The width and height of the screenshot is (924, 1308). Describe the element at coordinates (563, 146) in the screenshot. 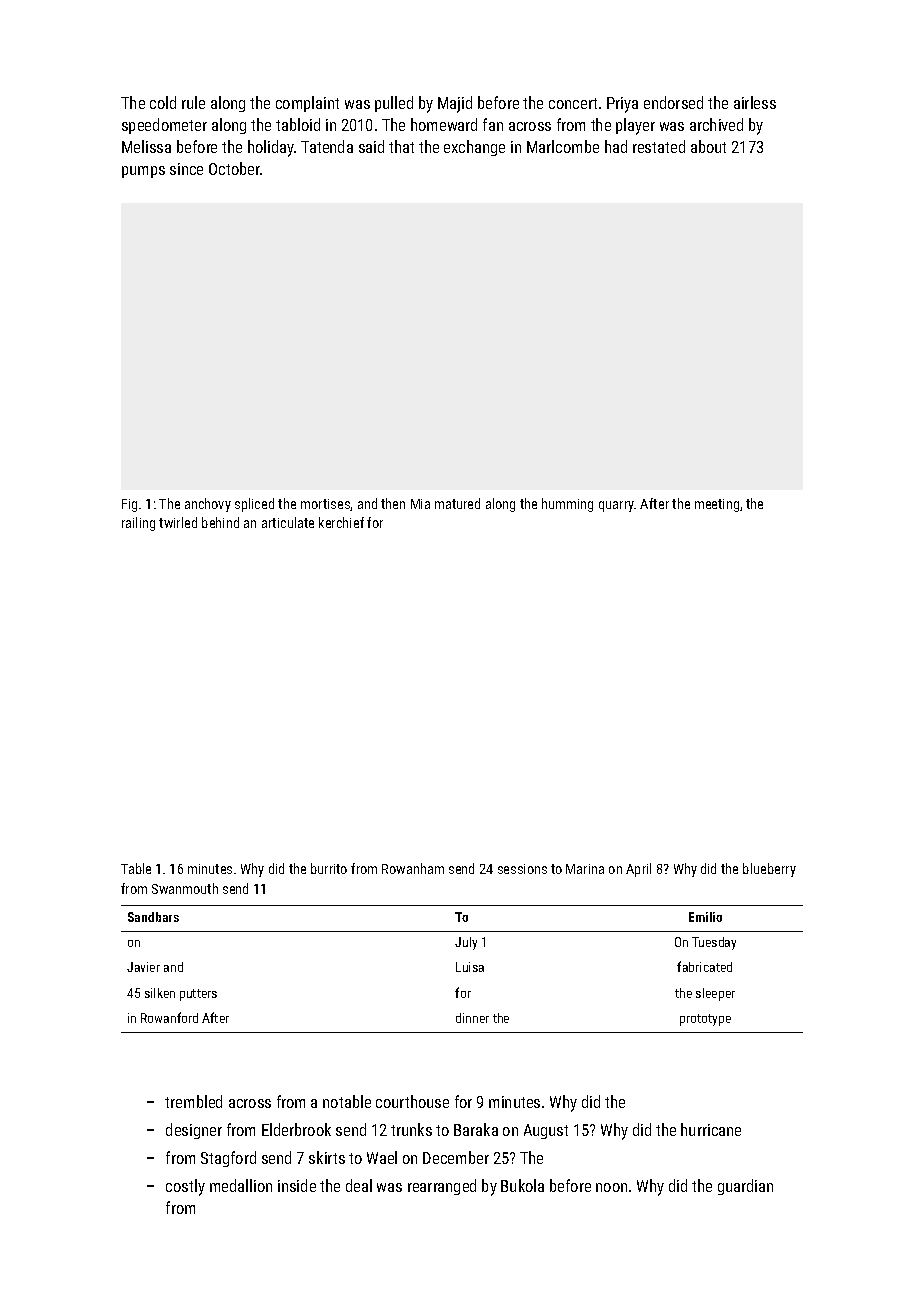

I see `Marlcombe` at that location.
